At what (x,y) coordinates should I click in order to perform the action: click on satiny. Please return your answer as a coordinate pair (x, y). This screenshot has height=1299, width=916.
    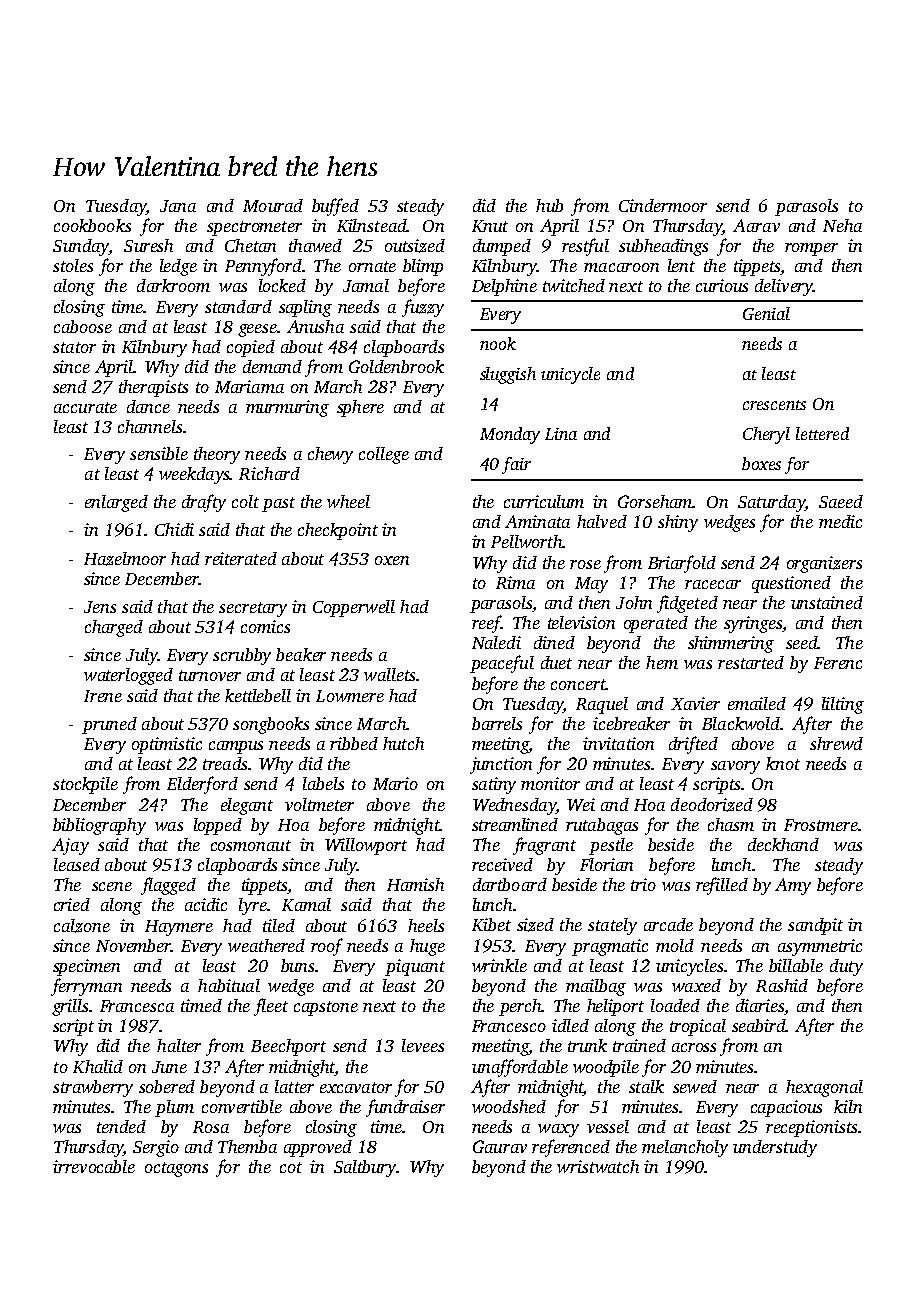
    Looking at the image, I should click on (494, 785).
